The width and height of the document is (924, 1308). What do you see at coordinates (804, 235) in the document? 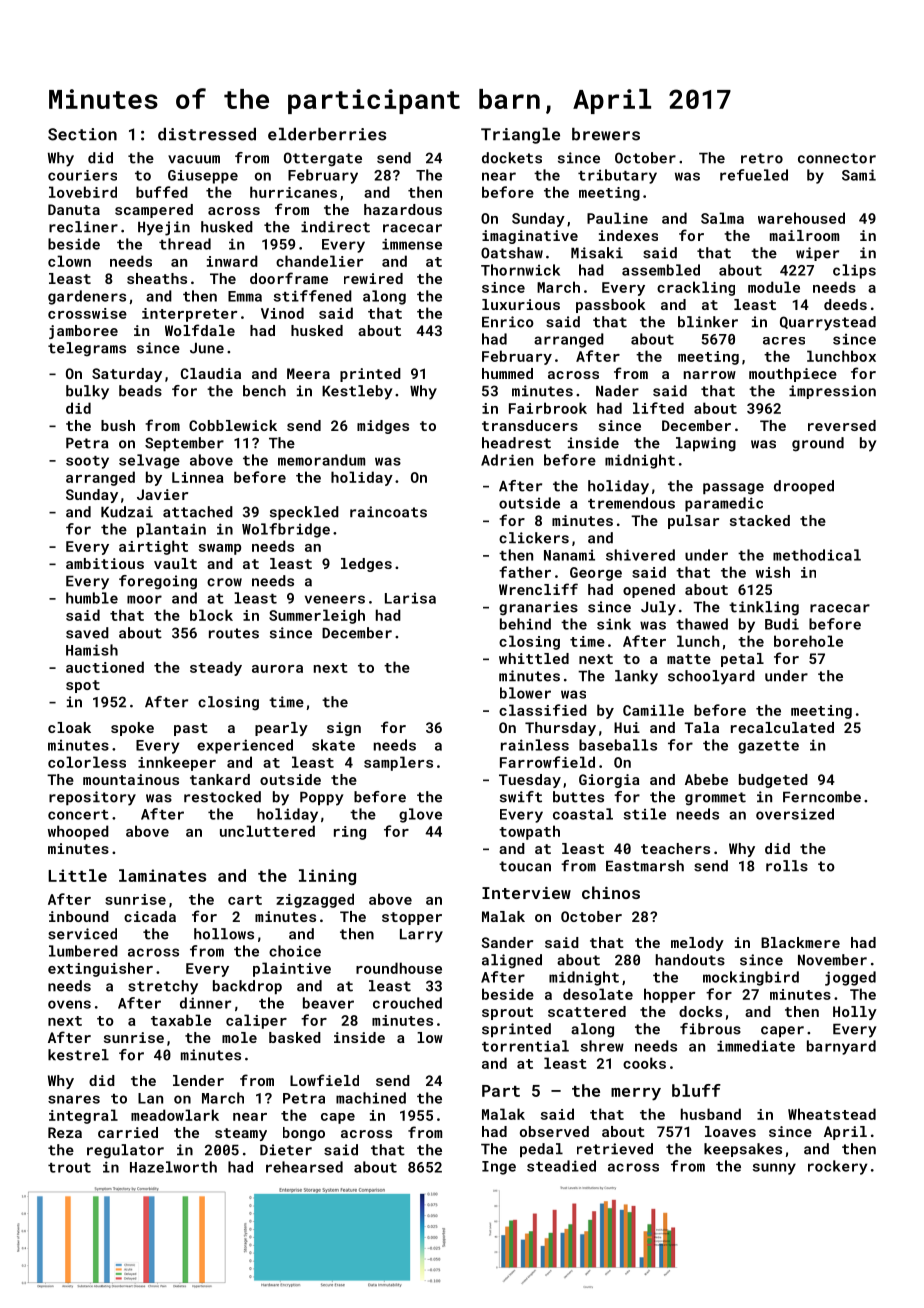
I see `mailroom` at bounding box center [804, 235].
